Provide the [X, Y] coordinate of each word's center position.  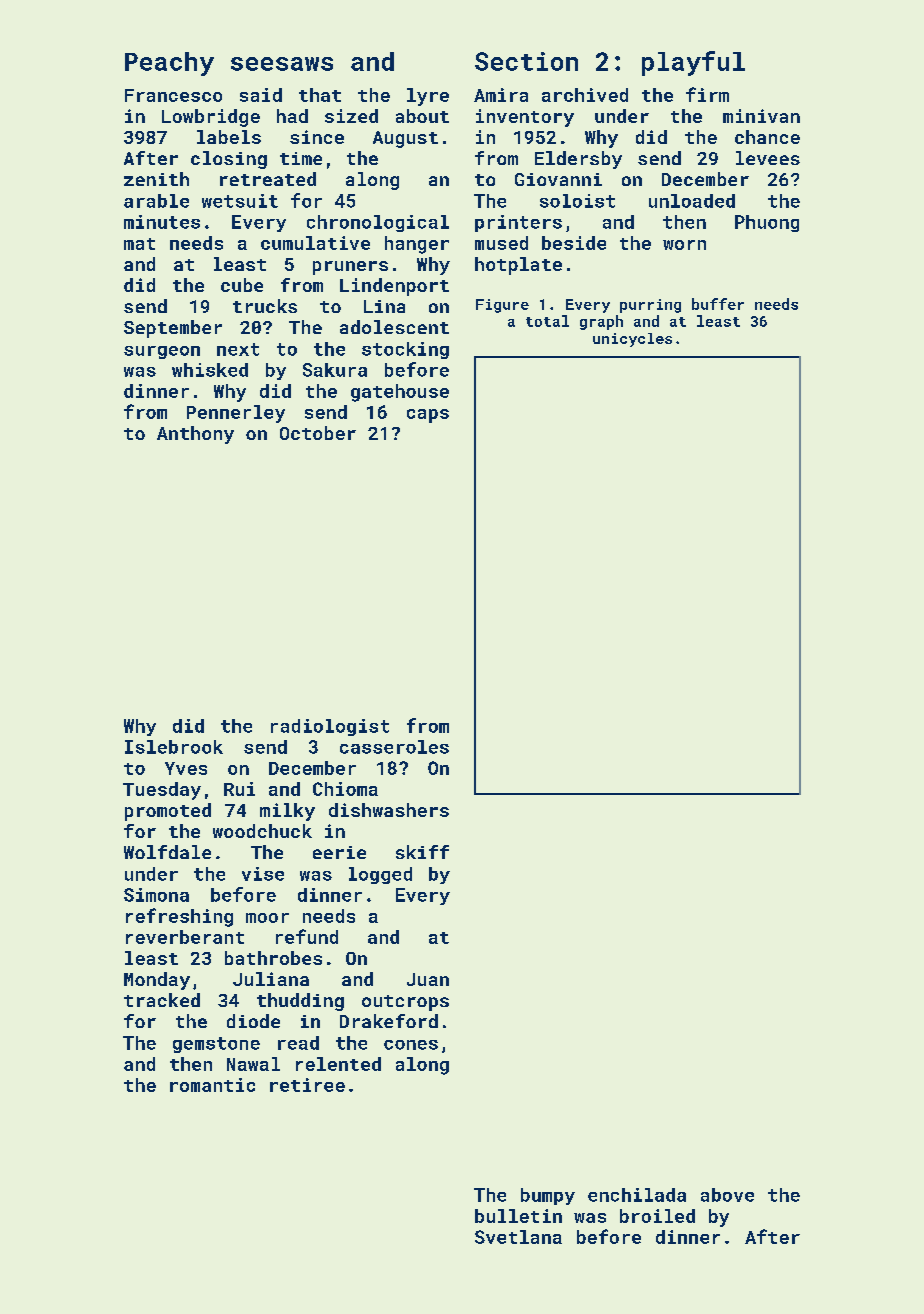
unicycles [632, 340]
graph [601, 322]
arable [156, 201]
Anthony [195, 435]
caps [428, 416]
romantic [212, 1085]
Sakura [335, 370]
